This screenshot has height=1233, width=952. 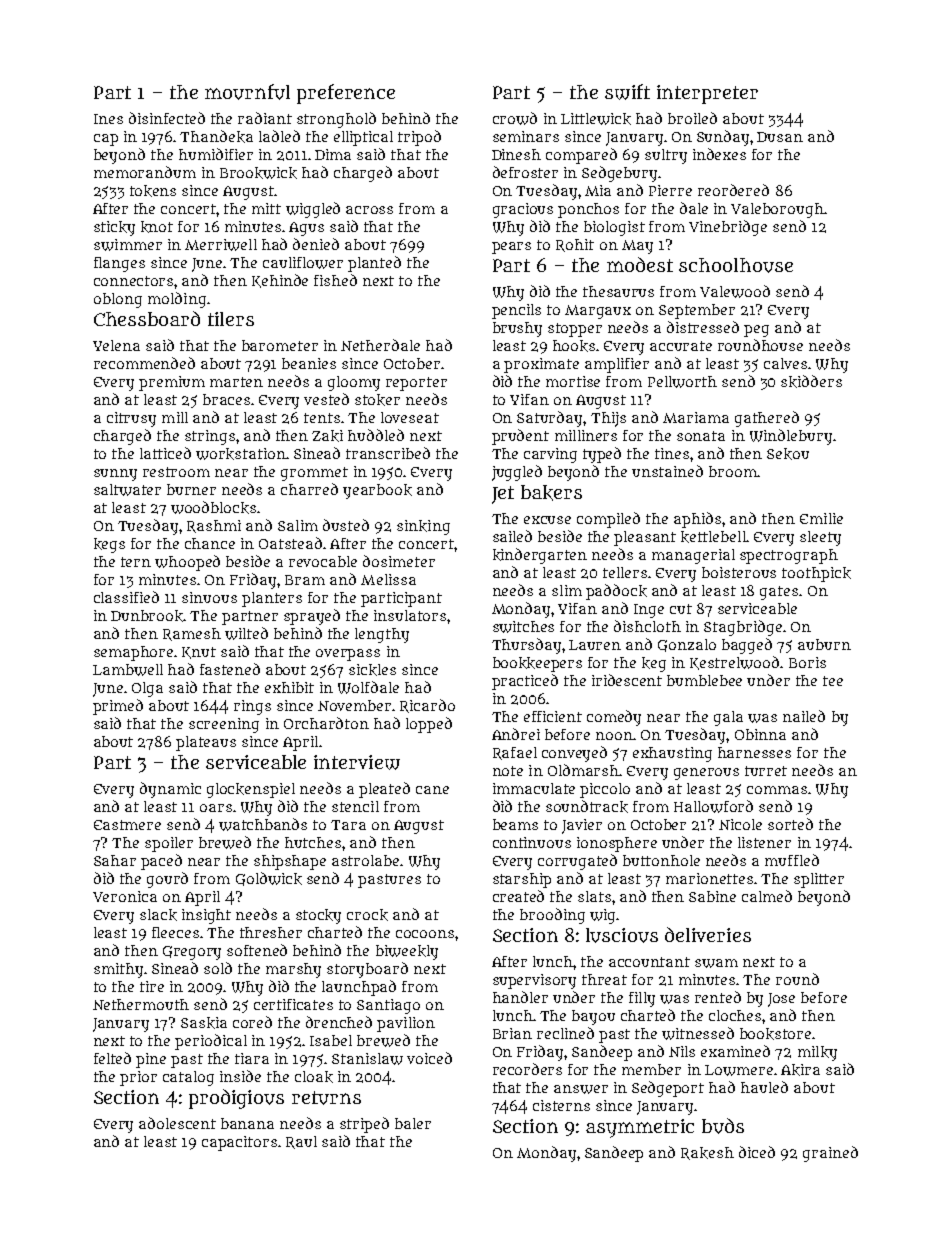 I want to click on thresher, so click(x=271, y=932).
